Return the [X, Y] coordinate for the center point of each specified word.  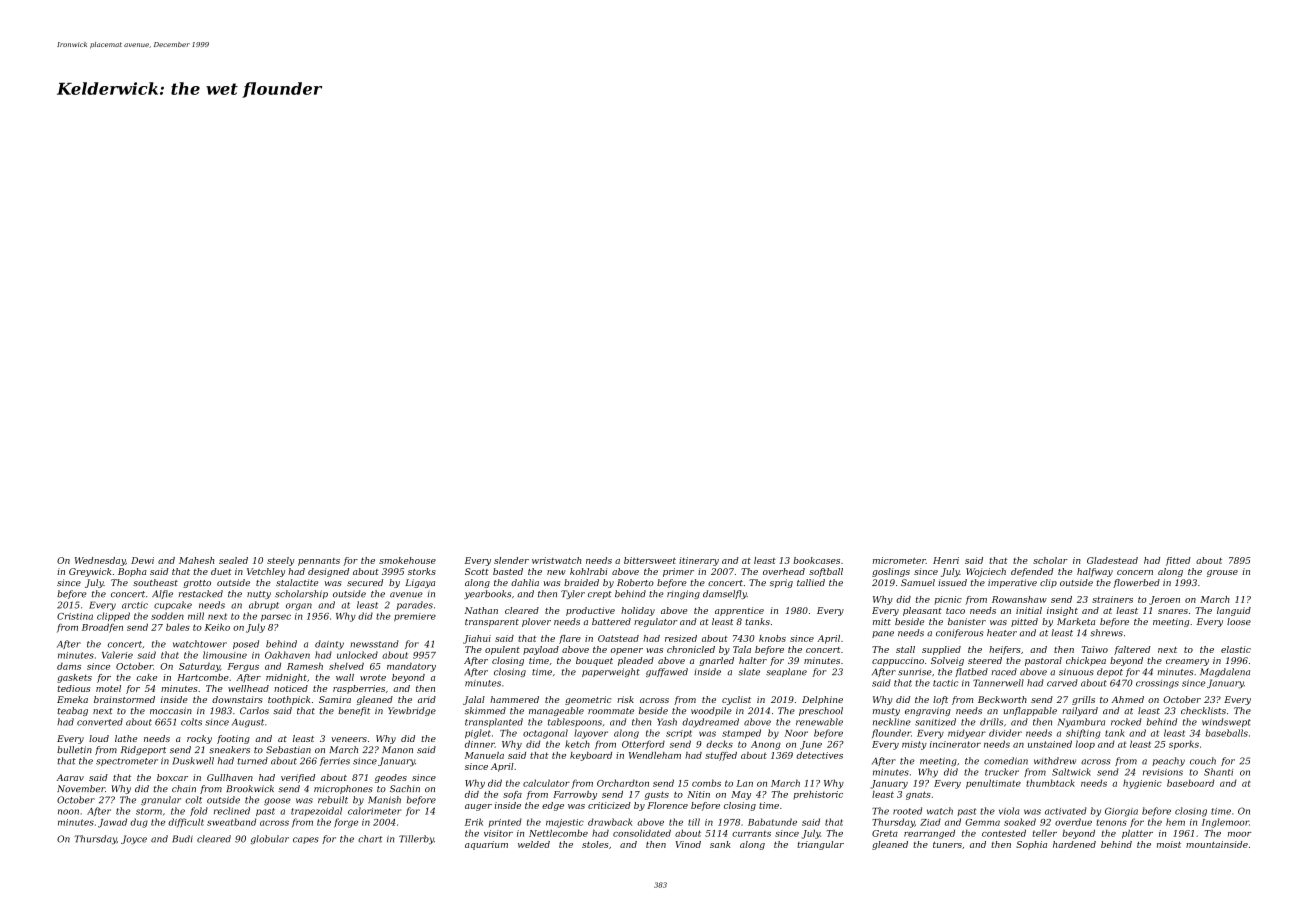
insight [1062, 611]
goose [277, 801]
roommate [611, 711]
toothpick [289, 700]
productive [590, 611]
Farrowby [575, 795]
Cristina [75, 616]
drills [991, 722]
